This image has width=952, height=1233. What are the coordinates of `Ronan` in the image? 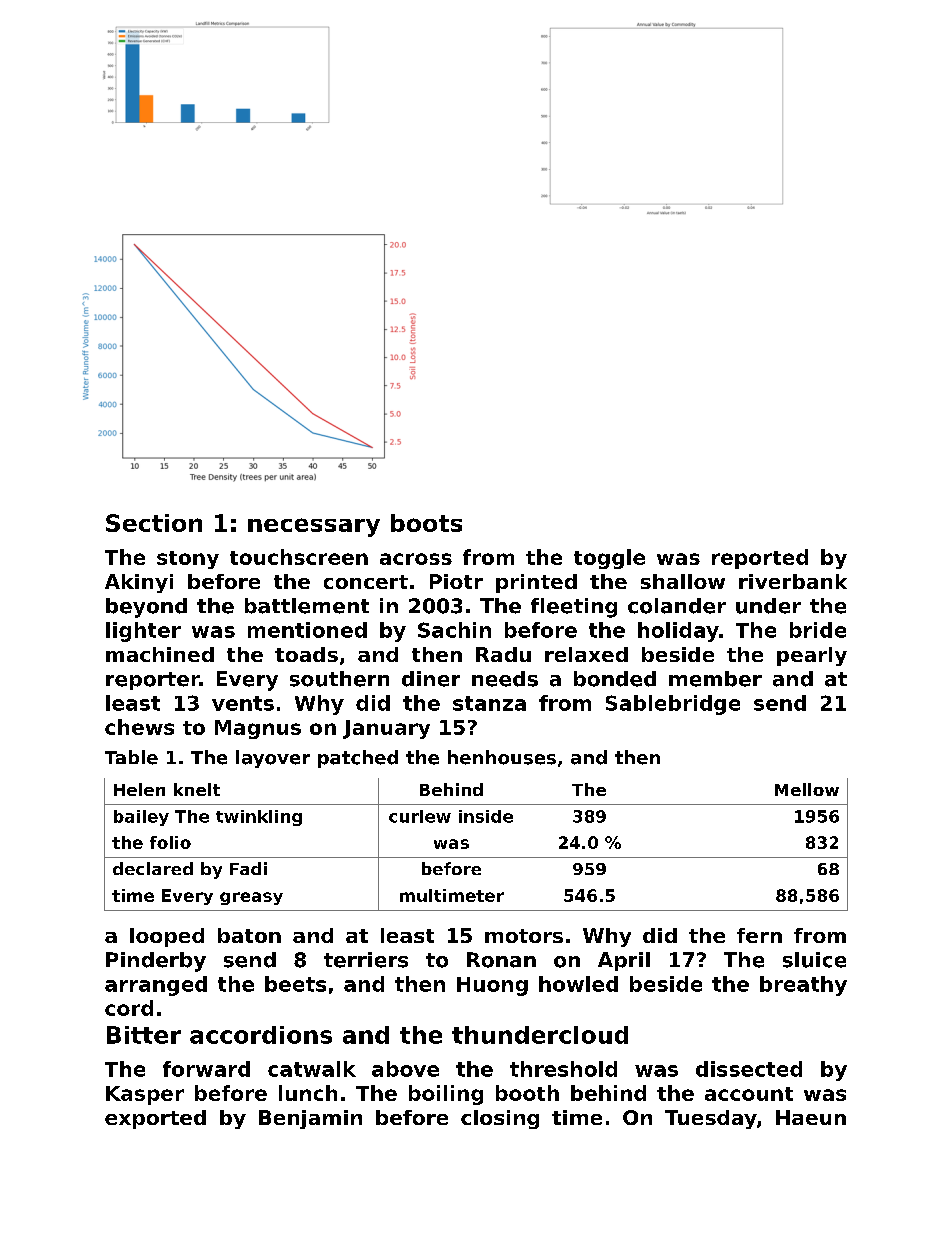 It's located at (501, 960).
